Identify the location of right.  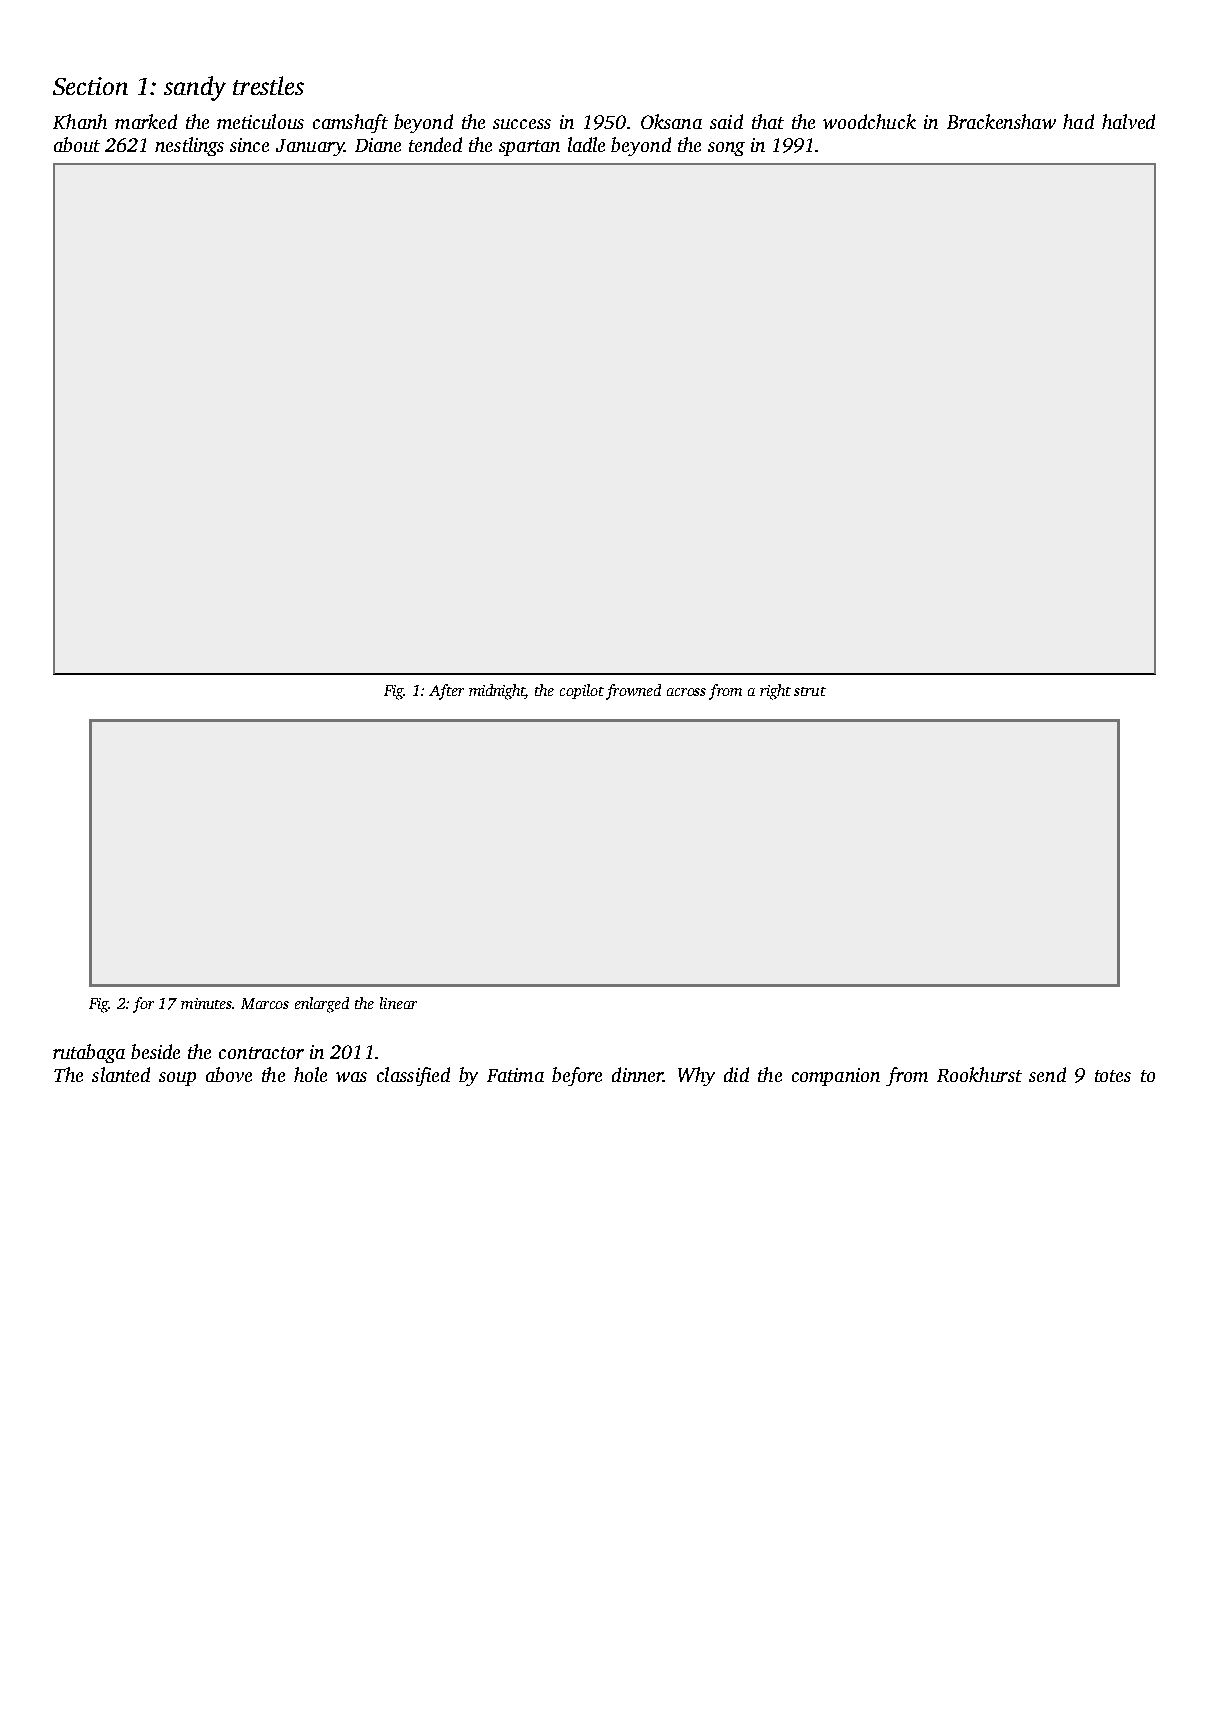
(775, 692).
